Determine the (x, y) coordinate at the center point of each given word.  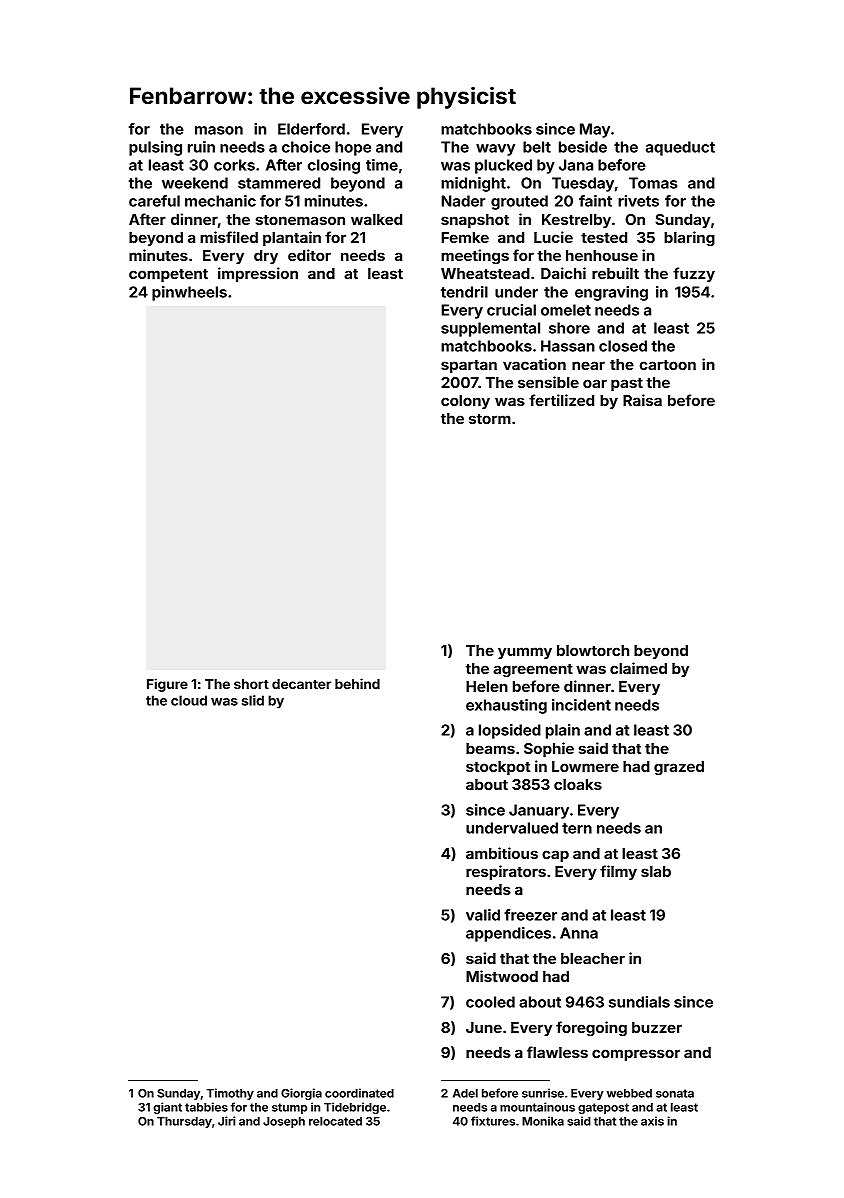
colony (465, 402)
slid (253, 700)
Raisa (642, 400)
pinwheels (189, 293)
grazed (679, 768)
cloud (189, 700)
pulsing (155, 148)
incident (581, 705)
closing (334, 166)
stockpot (498, 768)
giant (167, 1108)
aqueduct (680, 148)
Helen (487, 686)
